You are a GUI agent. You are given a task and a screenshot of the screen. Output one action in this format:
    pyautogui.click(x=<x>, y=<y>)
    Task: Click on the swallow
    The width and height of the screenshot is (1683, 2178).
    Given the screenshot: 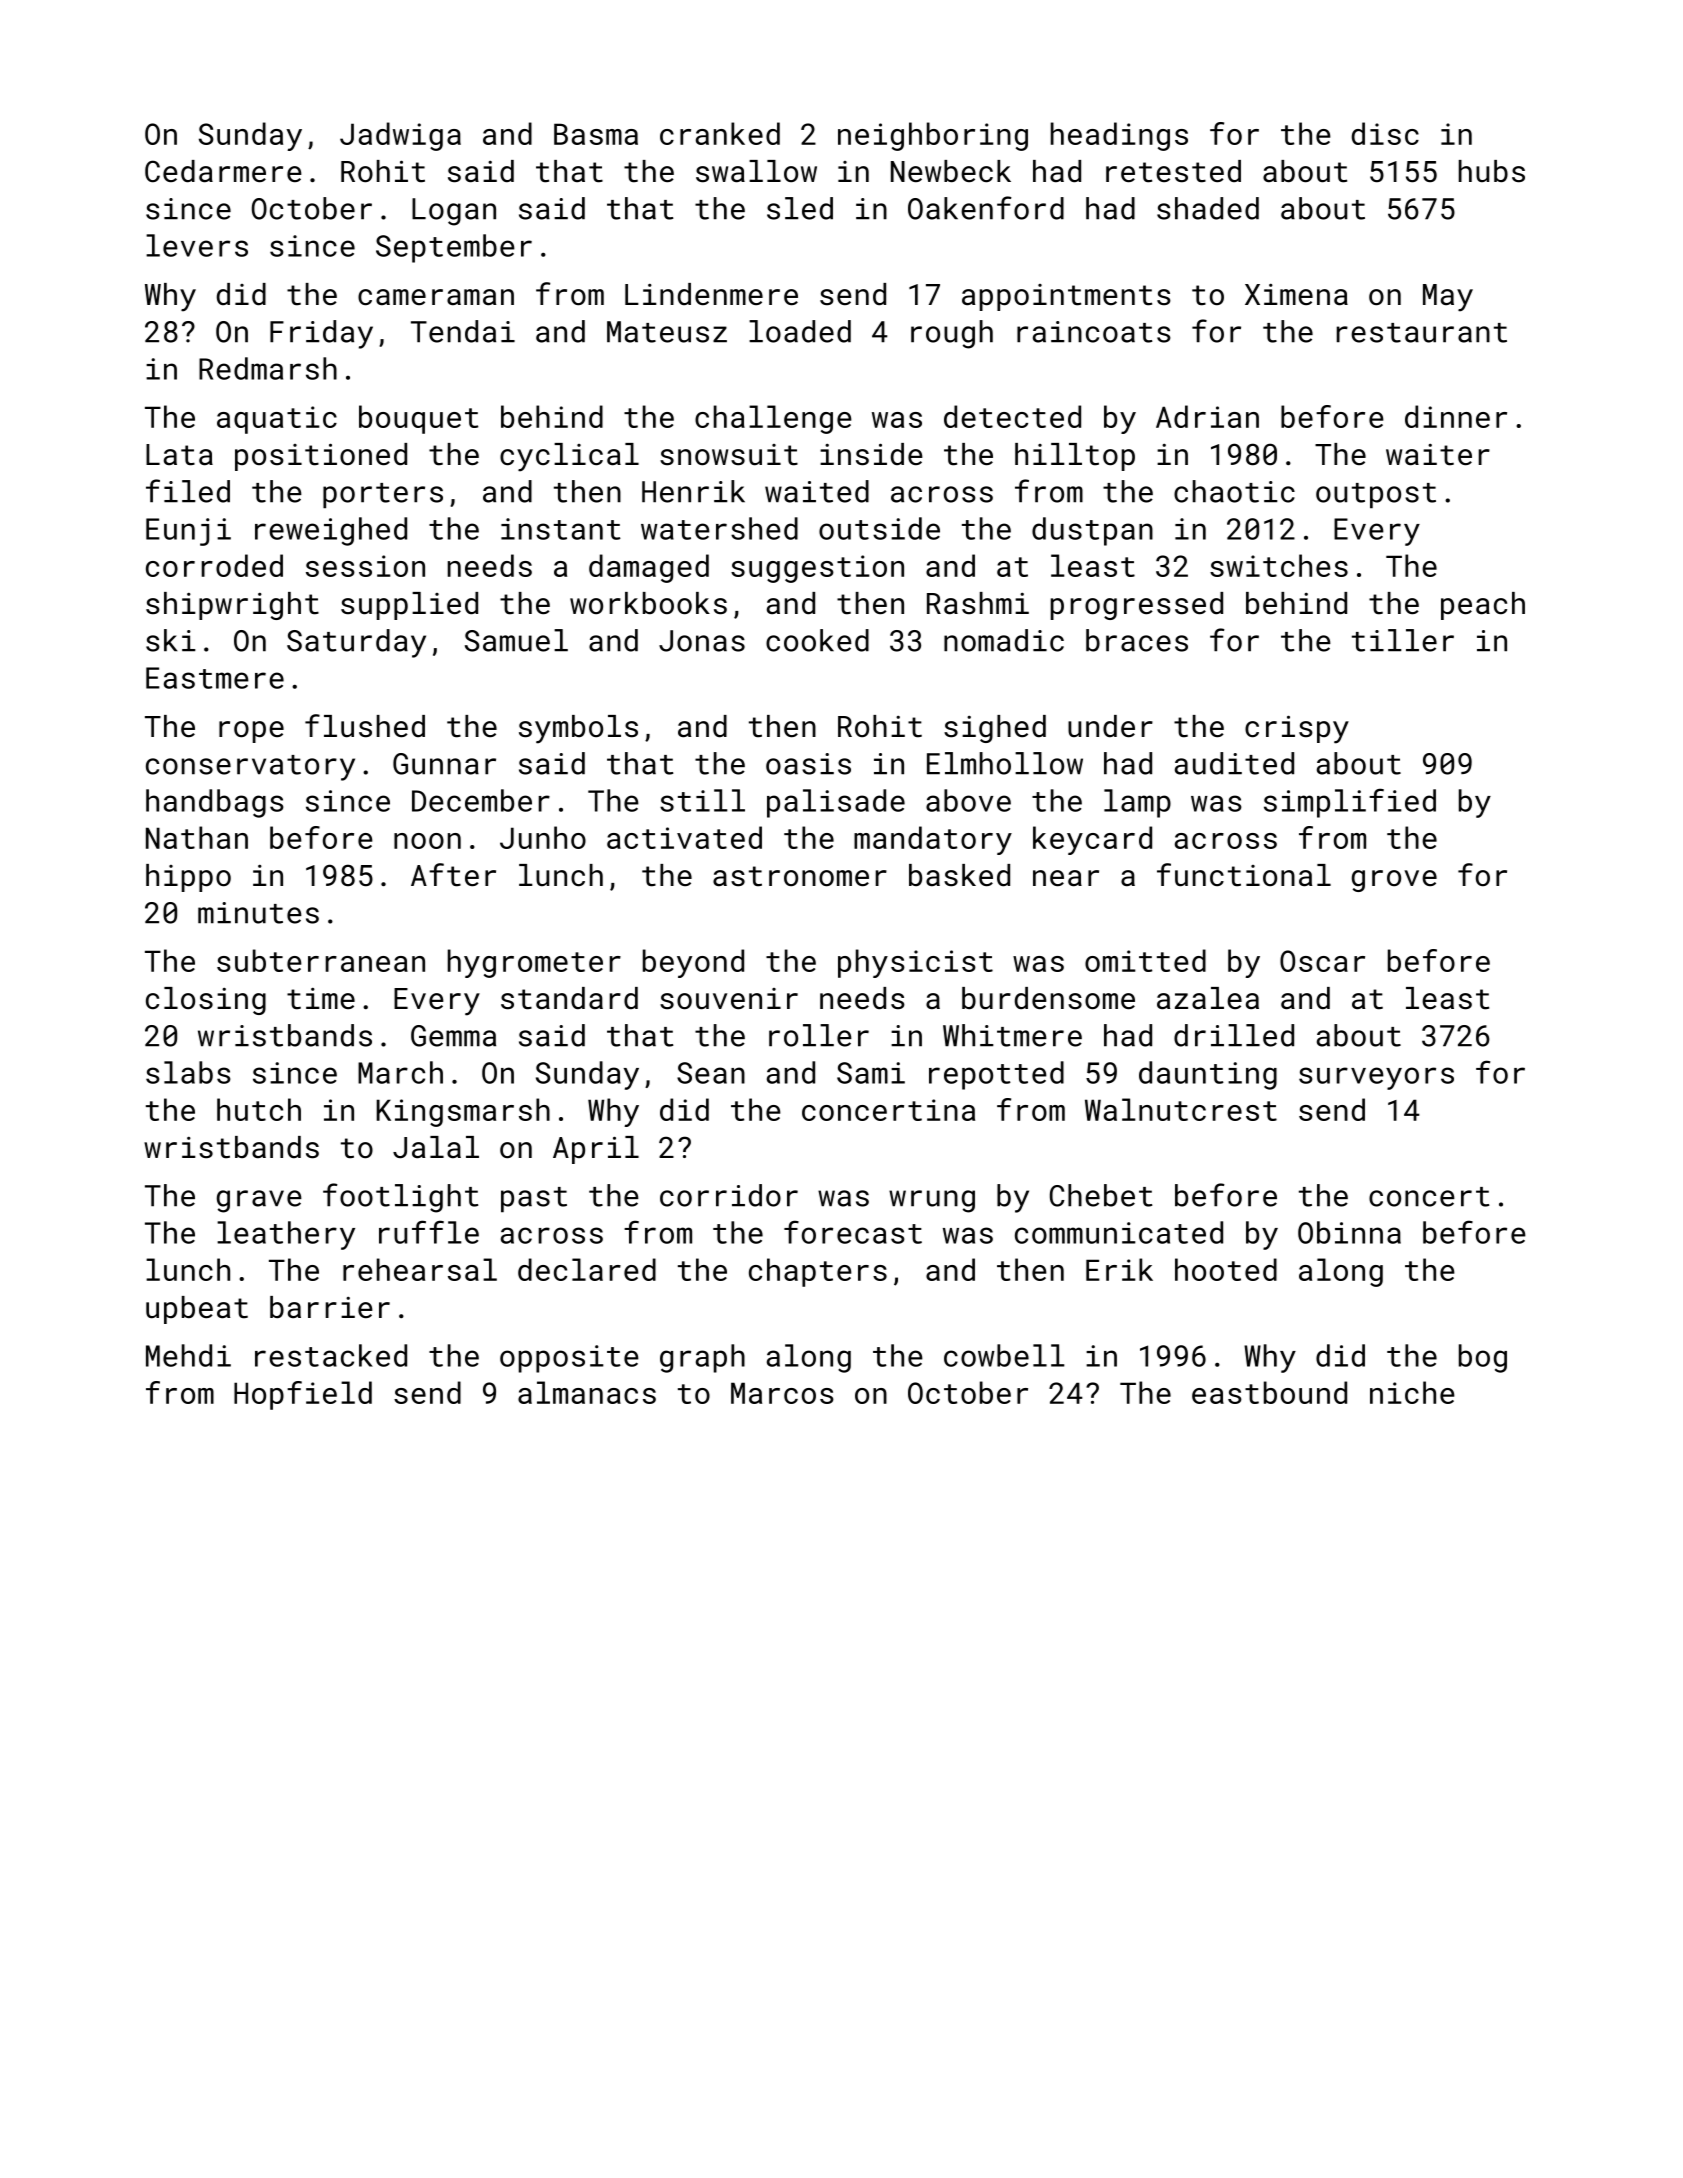 What is the action you would take?
    pyautogui.click(x=756, y=171)
